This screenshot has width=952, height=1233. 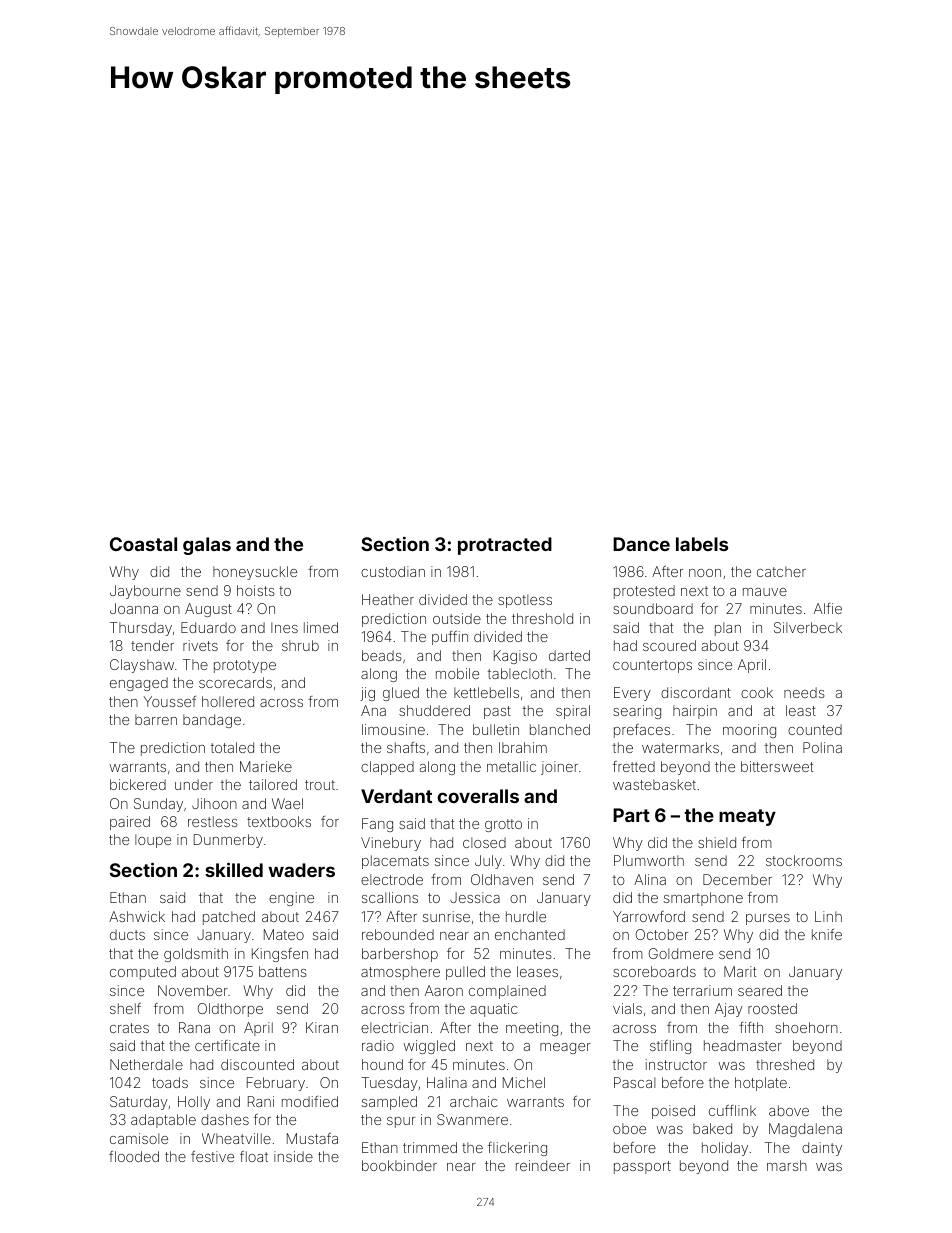 I want to click on Silverbeck, so click(x=808, y=627).
